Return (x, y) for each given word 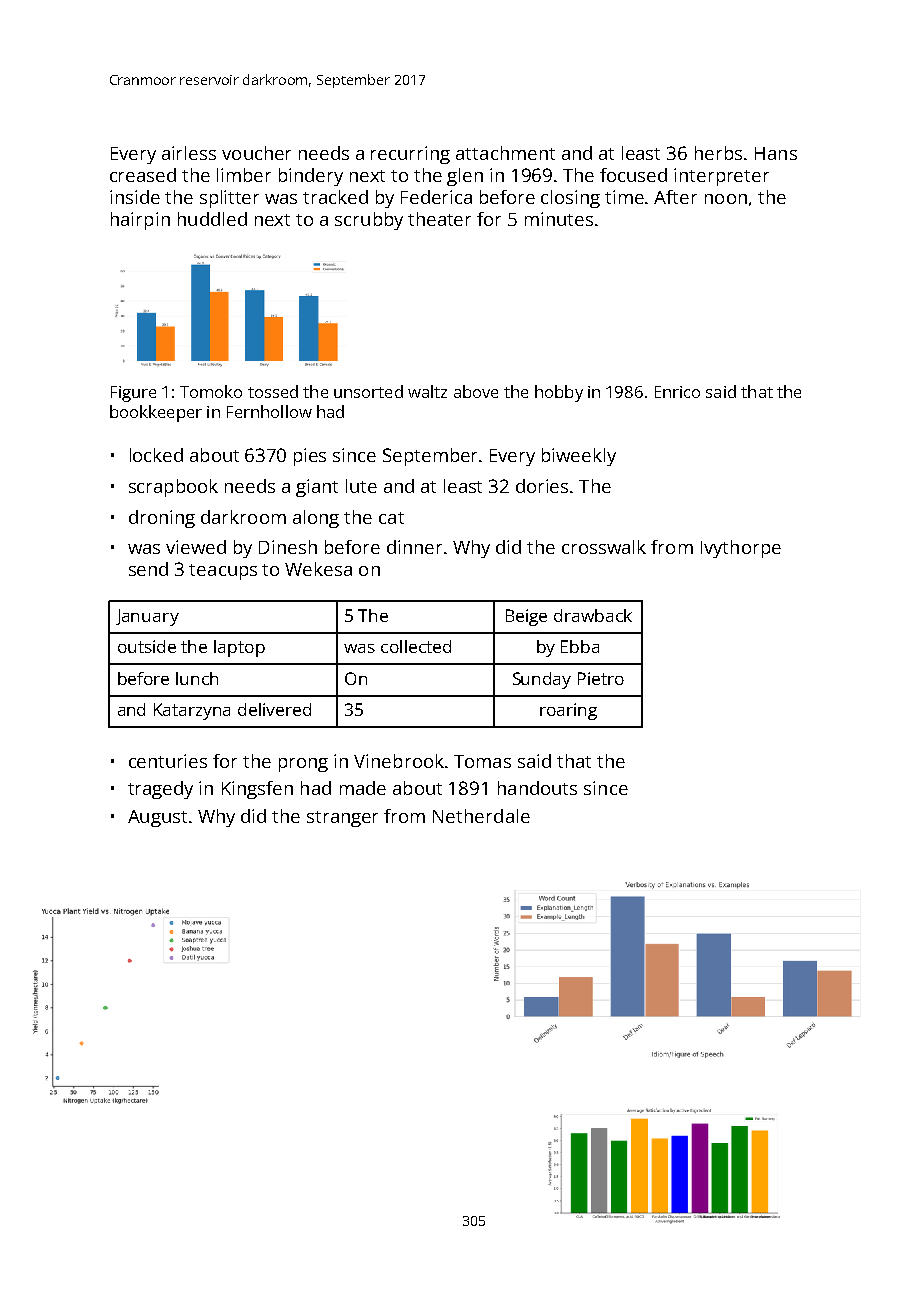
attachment (505, 153)
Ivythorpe (741, 549)
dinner (414, 547)
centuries (168, 761)
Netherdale (481, 816)
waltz (427, 391)
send (148, 569)
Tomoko (211, 391)
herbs (718, 153)
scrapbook (173, 488)
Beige (526, 617)
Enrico (677, 392)
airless (189, 153)
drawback (593, 615)
